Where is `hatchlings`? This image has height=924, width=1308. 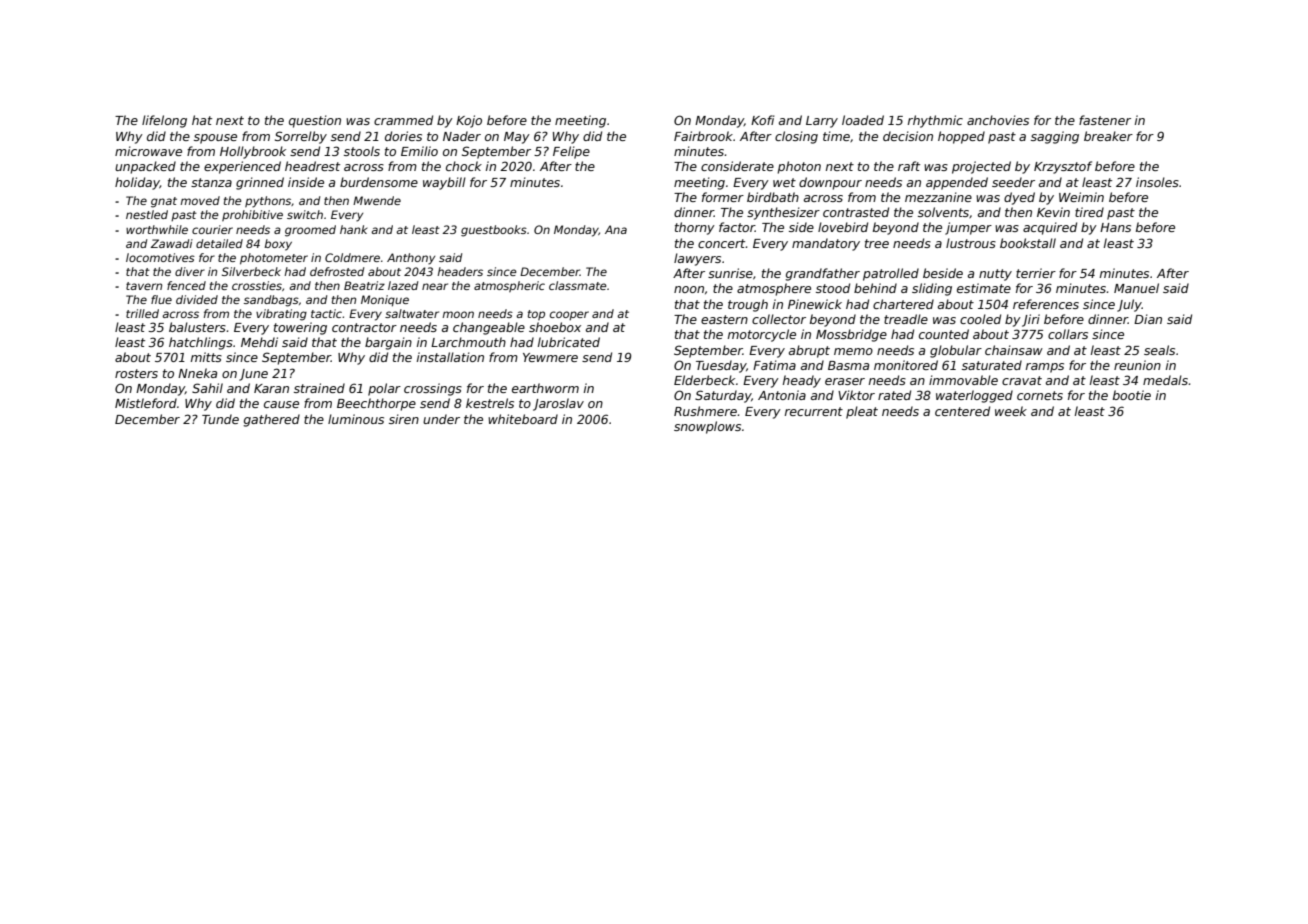
hatchlings is located at coordinates (201, 343).
